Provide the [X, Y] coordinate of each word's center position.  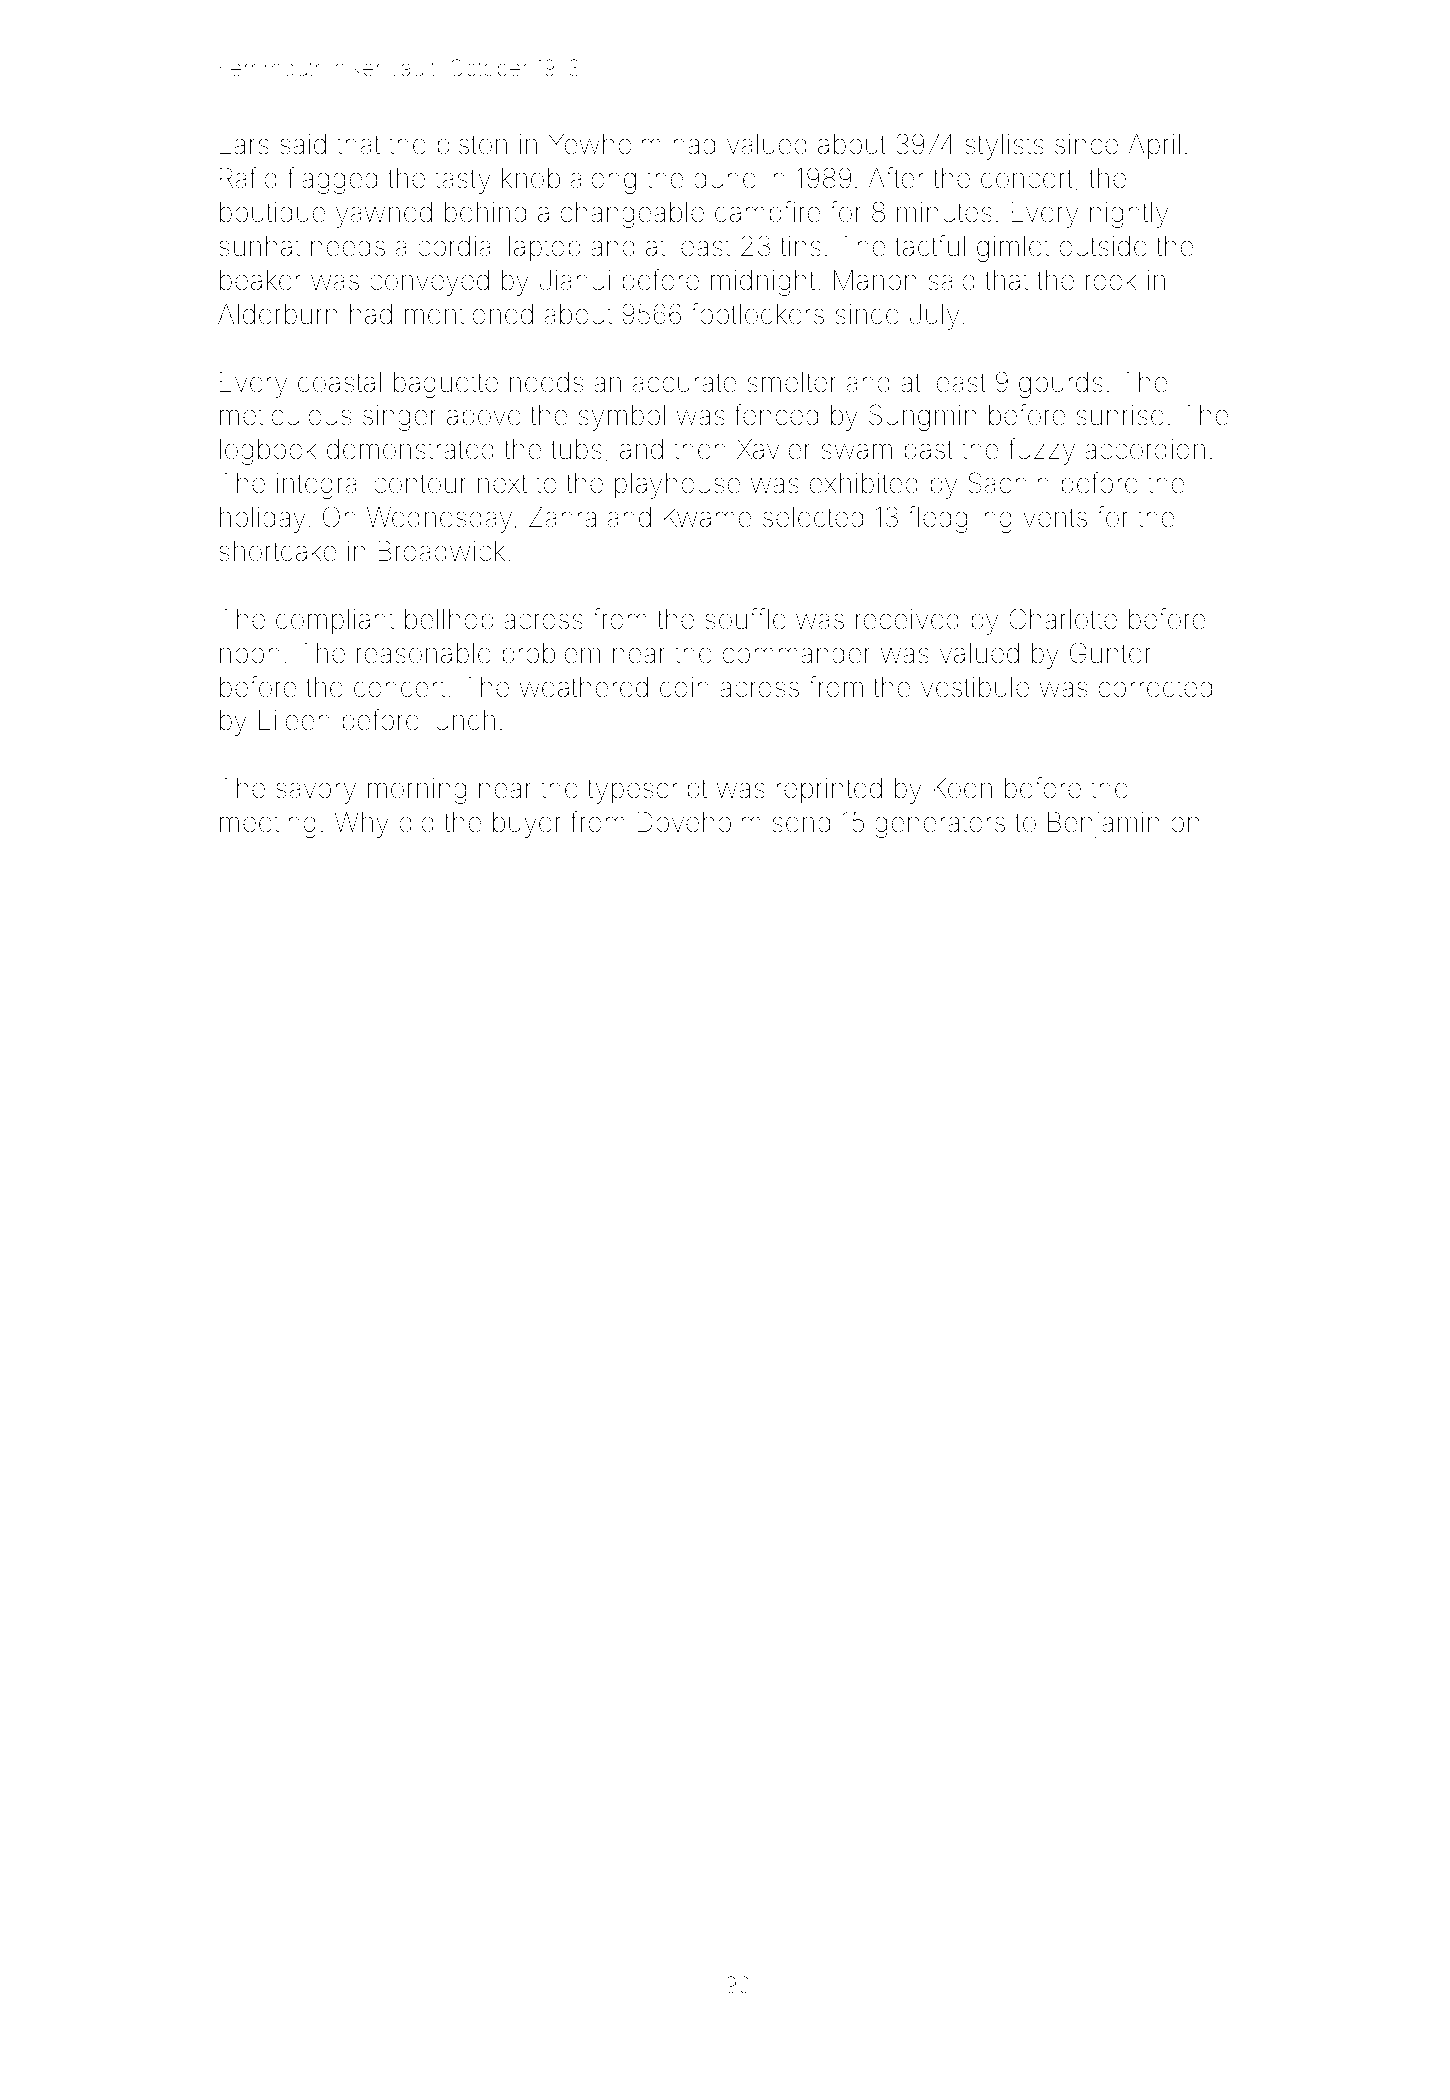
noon [250, 655]
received [907, 619]
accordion [1145, 449]
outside [1103, 246]
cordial [457, 246]
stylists [1004, 147]
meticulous [286, 415]
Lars [244, 144]
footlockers [757, 314]
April [1154, 147]
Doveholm [699, 822]
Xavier [774, 449]
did [416, 822]
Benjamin [1104, 825]
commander [796, 653]
